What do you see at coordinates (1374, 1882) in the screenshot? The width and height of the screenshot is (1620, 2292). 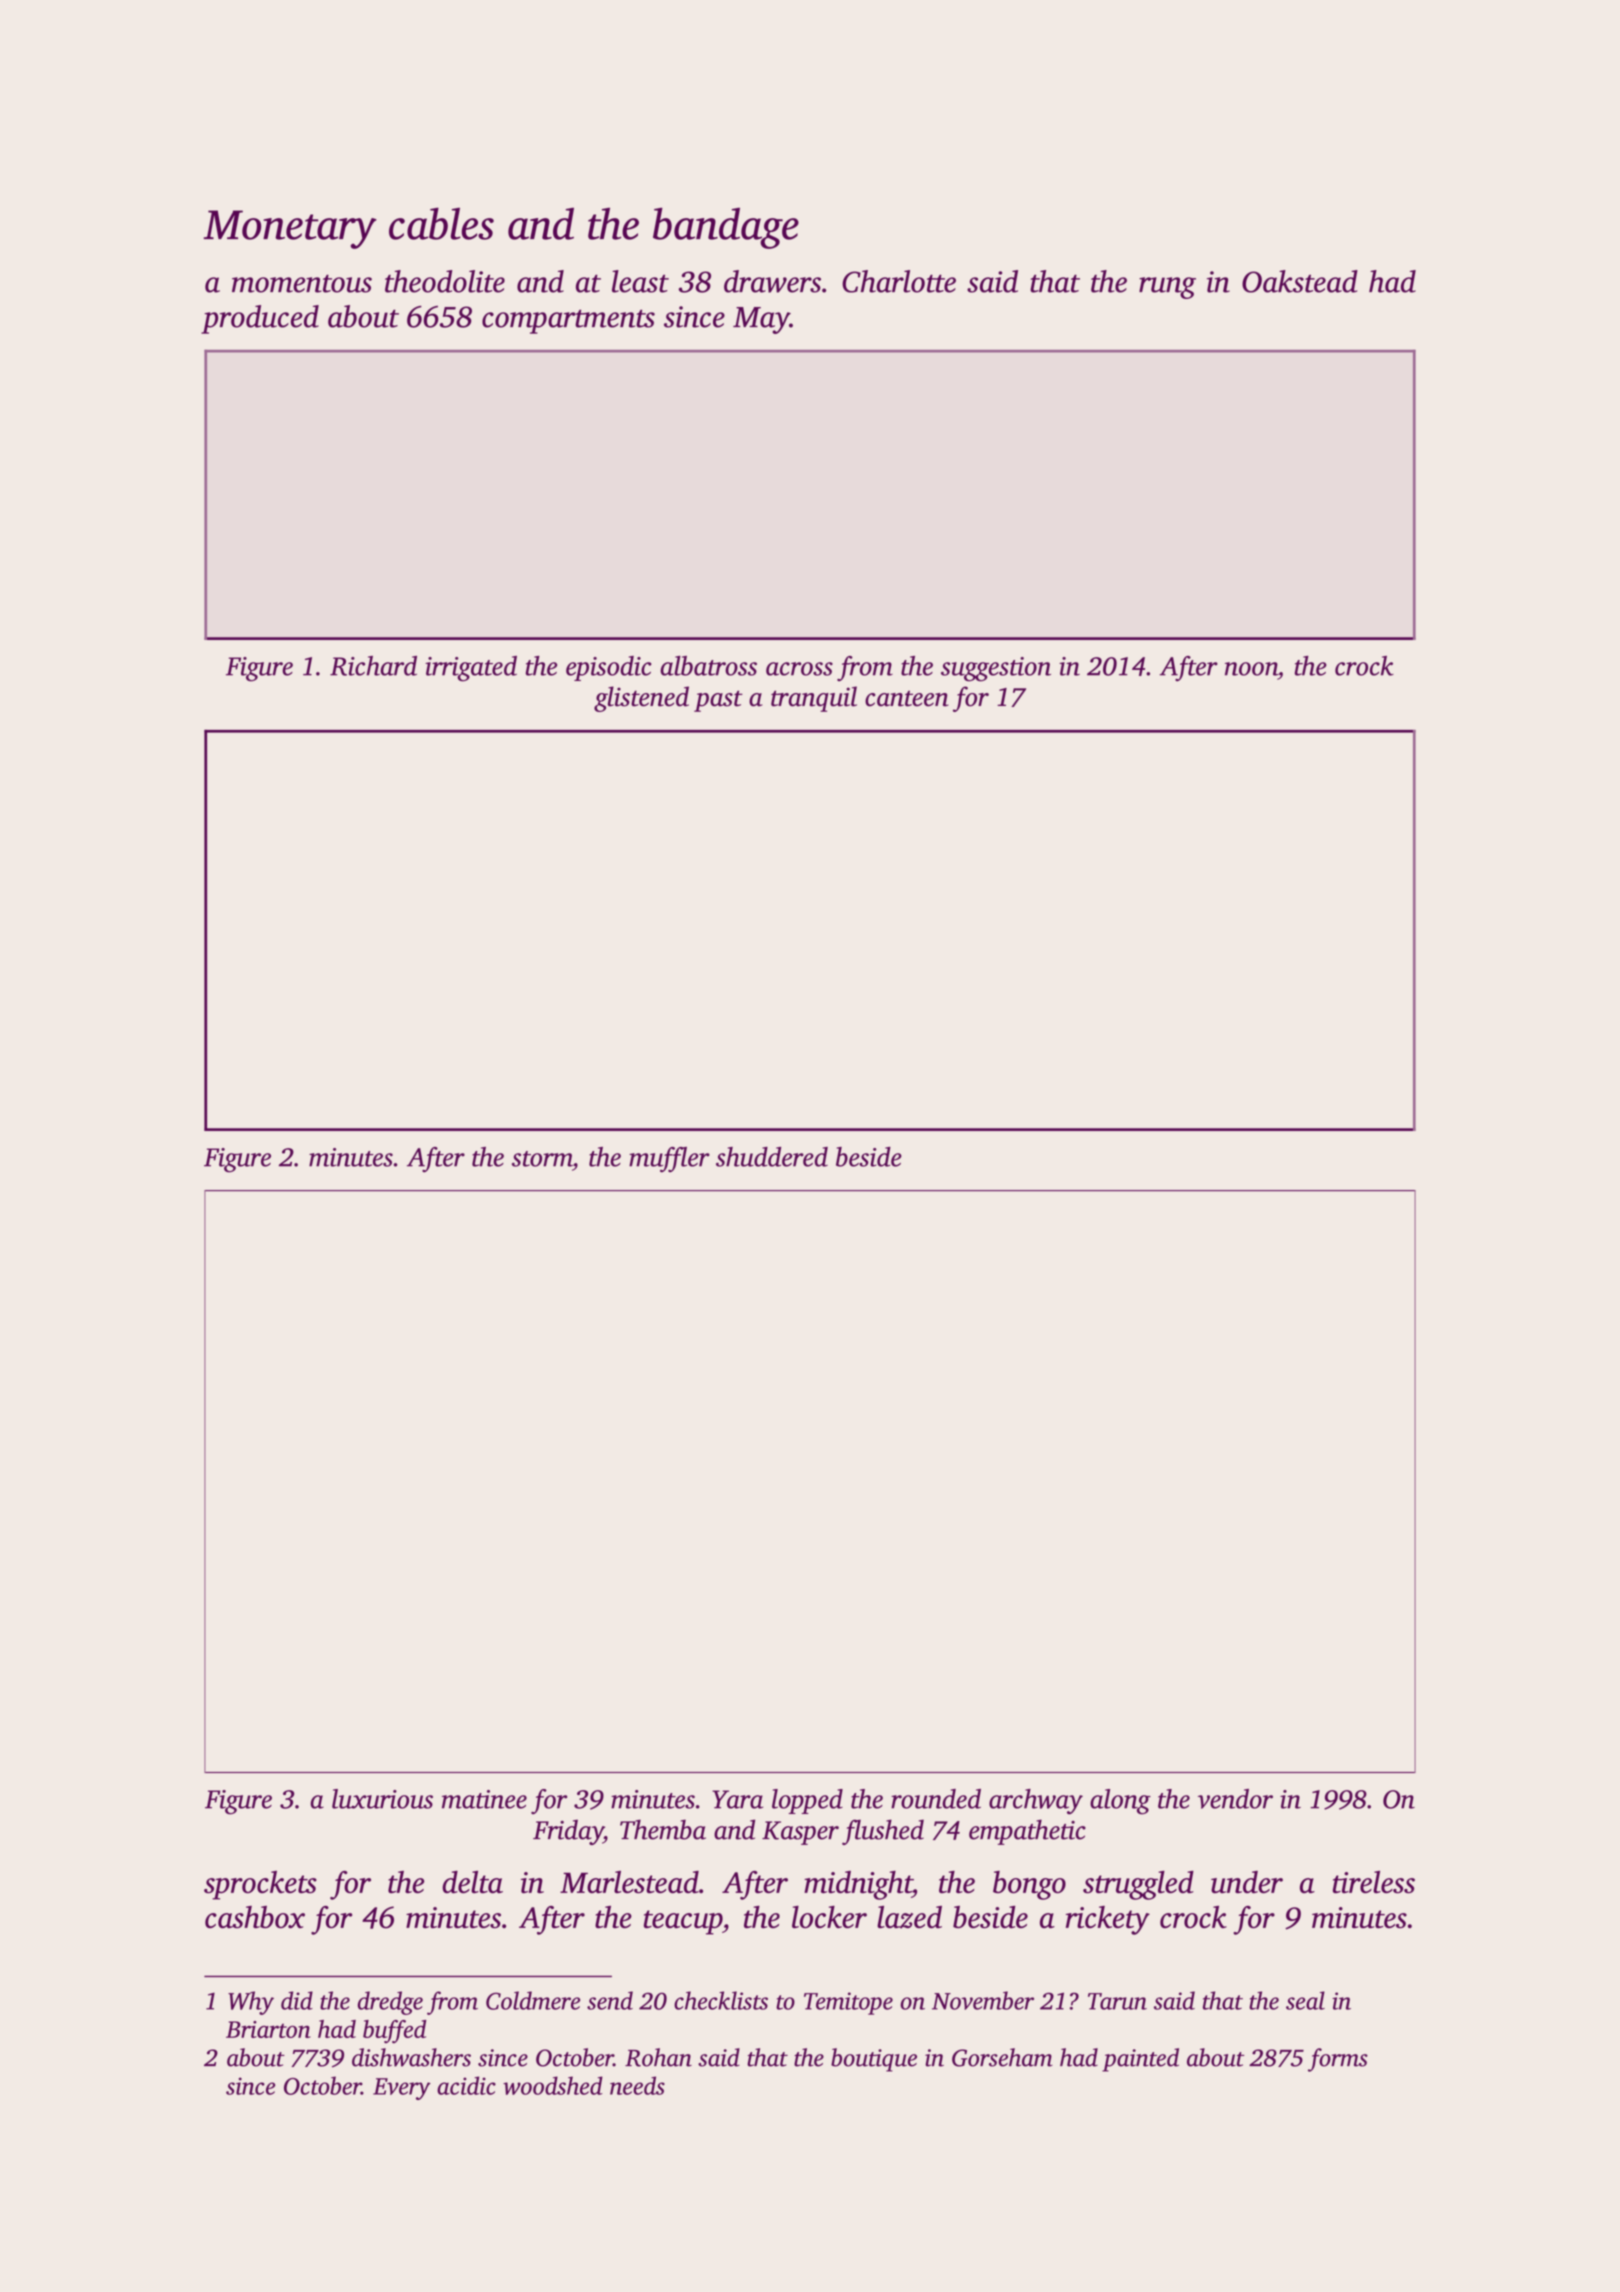 I see `tireless` at bounding box center [1374, 1882].
